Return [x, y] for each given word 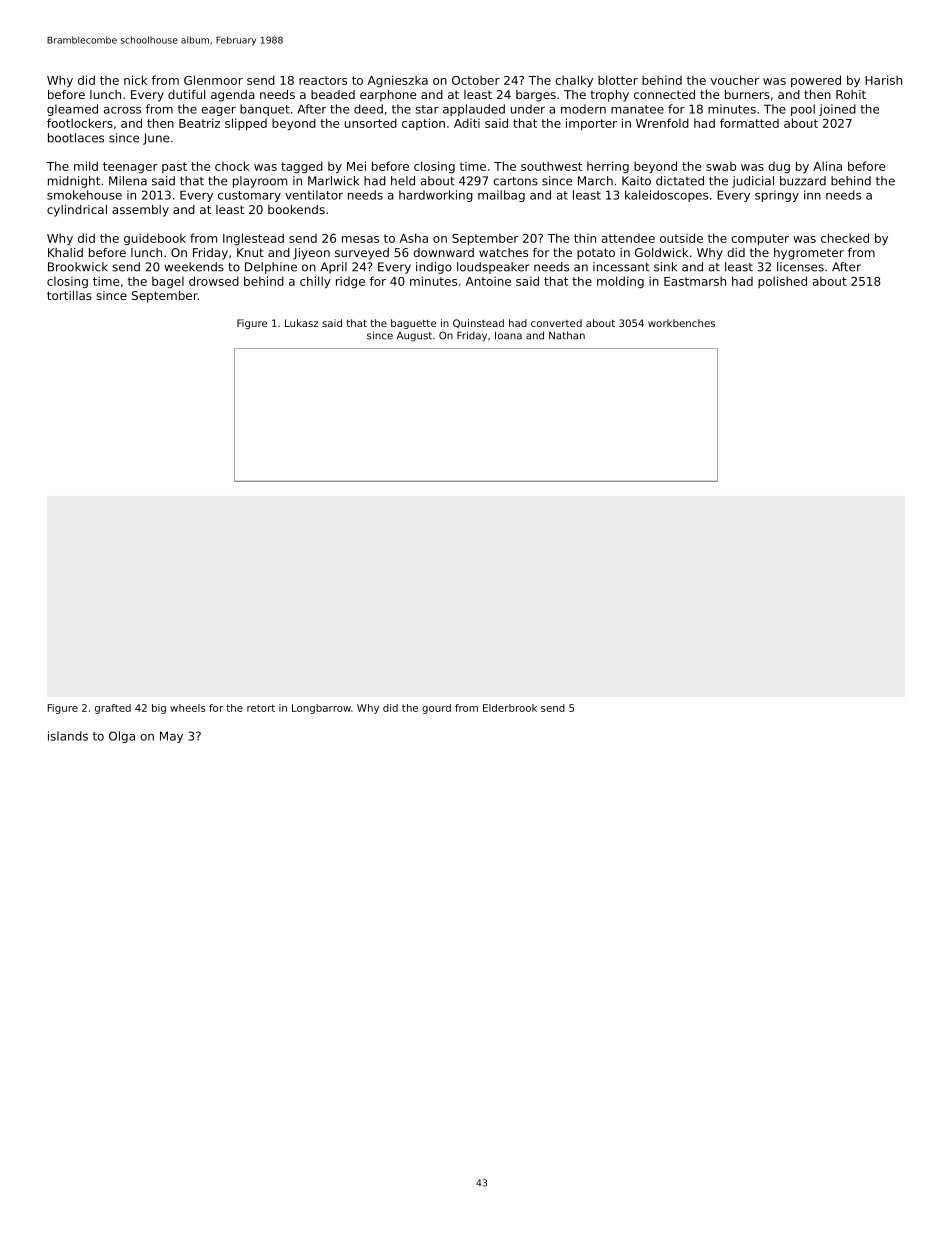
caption [423, 124]
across [122, 110]
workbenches [681, 323]
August [414, 337]
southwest [551, 166]
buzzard [803, 181]
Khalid [65, 252]
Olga [122, 737]
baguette [413, 324]
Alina [827, 166]
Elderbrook [510, 708]
